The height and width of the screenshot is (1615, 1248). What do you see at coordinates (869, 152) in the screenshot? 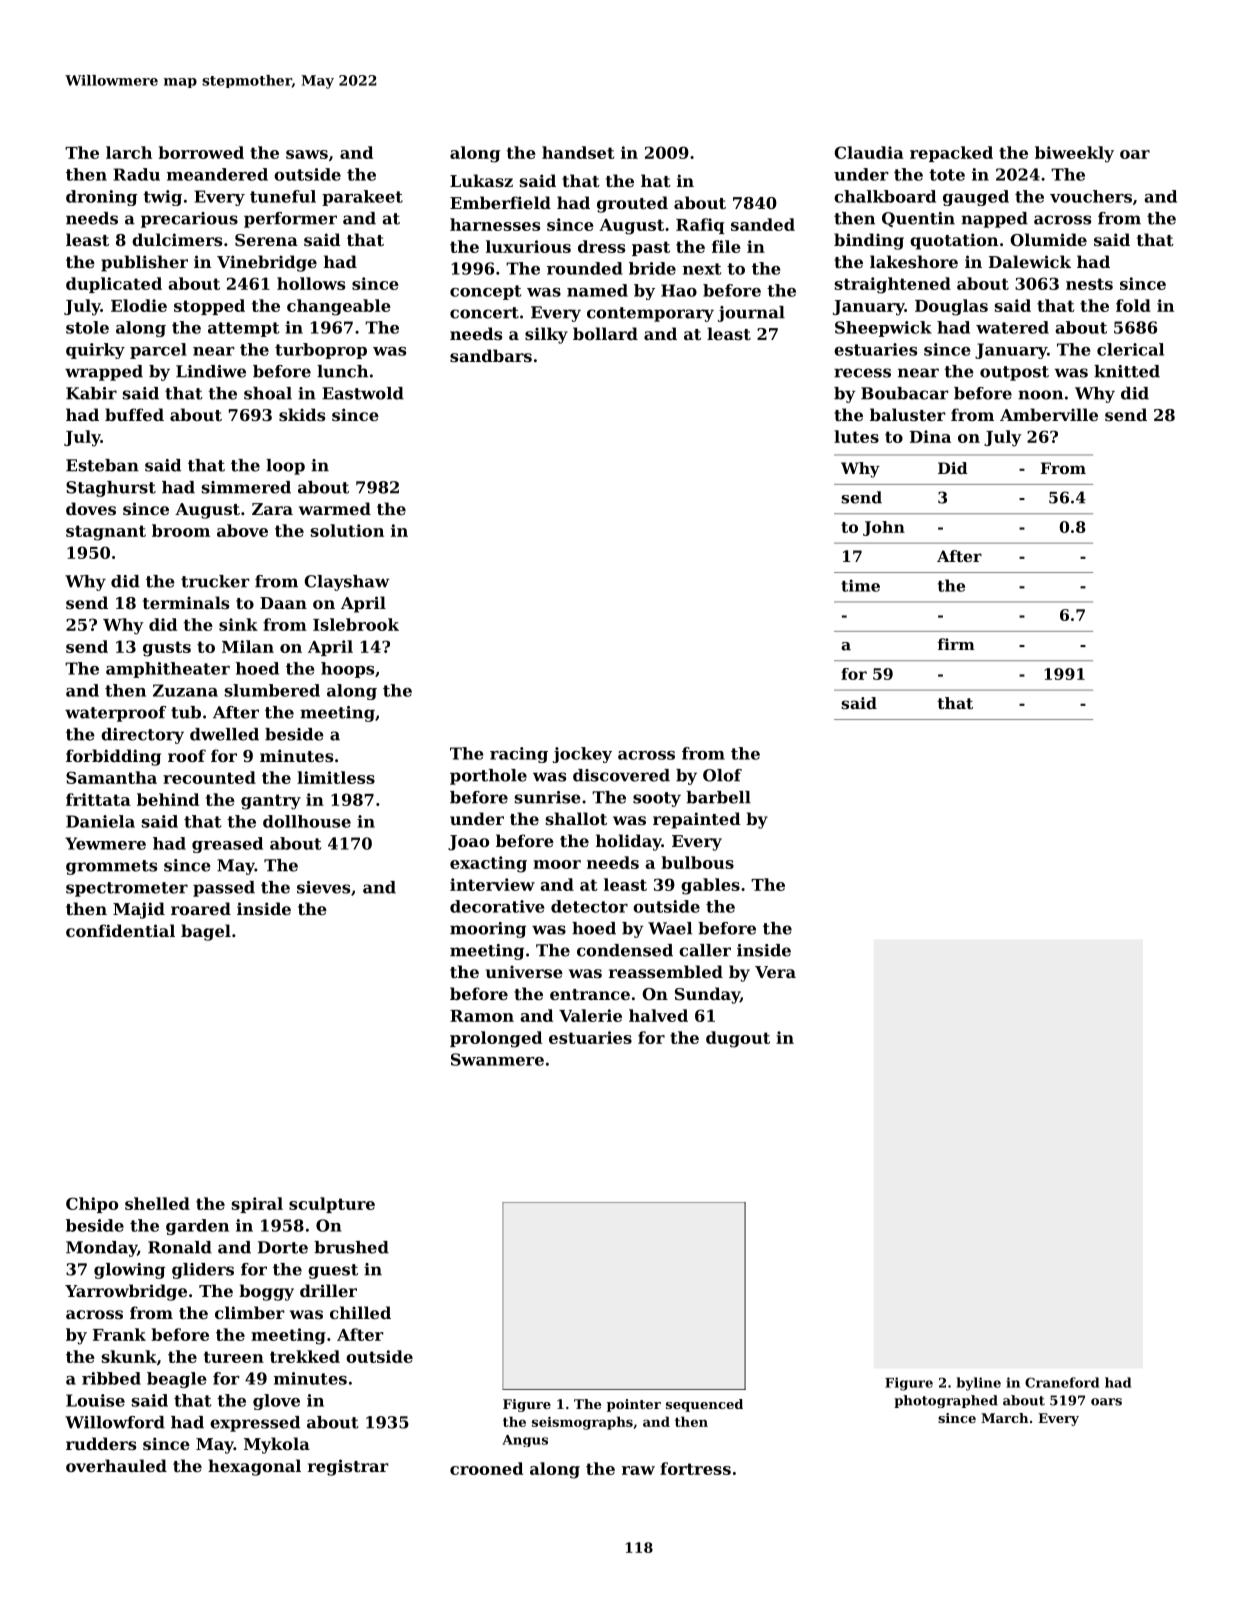
I see `Claudia` at bounding box center [869, 152].
